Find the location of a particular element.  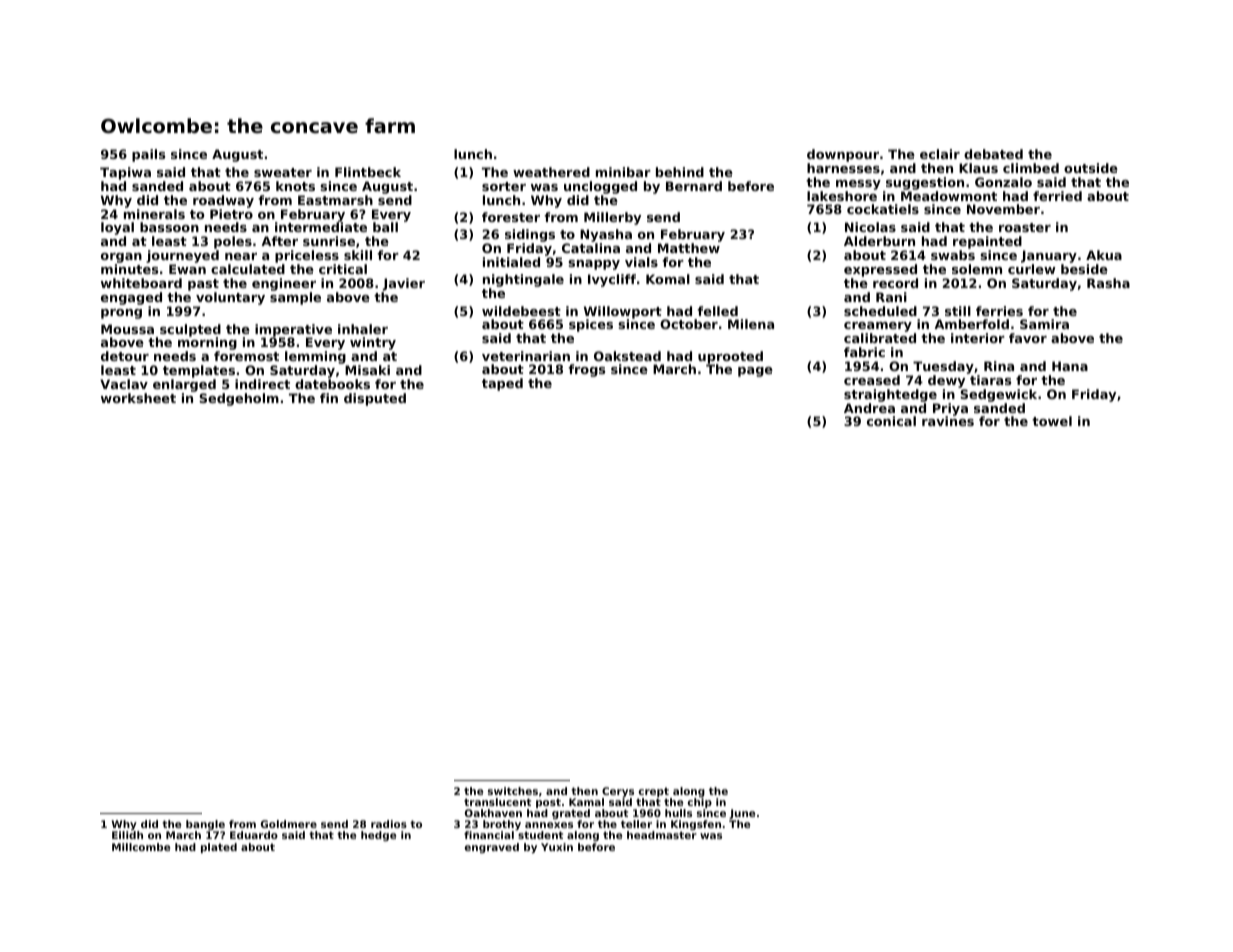

ravines is located at coordinates (948, 421).
